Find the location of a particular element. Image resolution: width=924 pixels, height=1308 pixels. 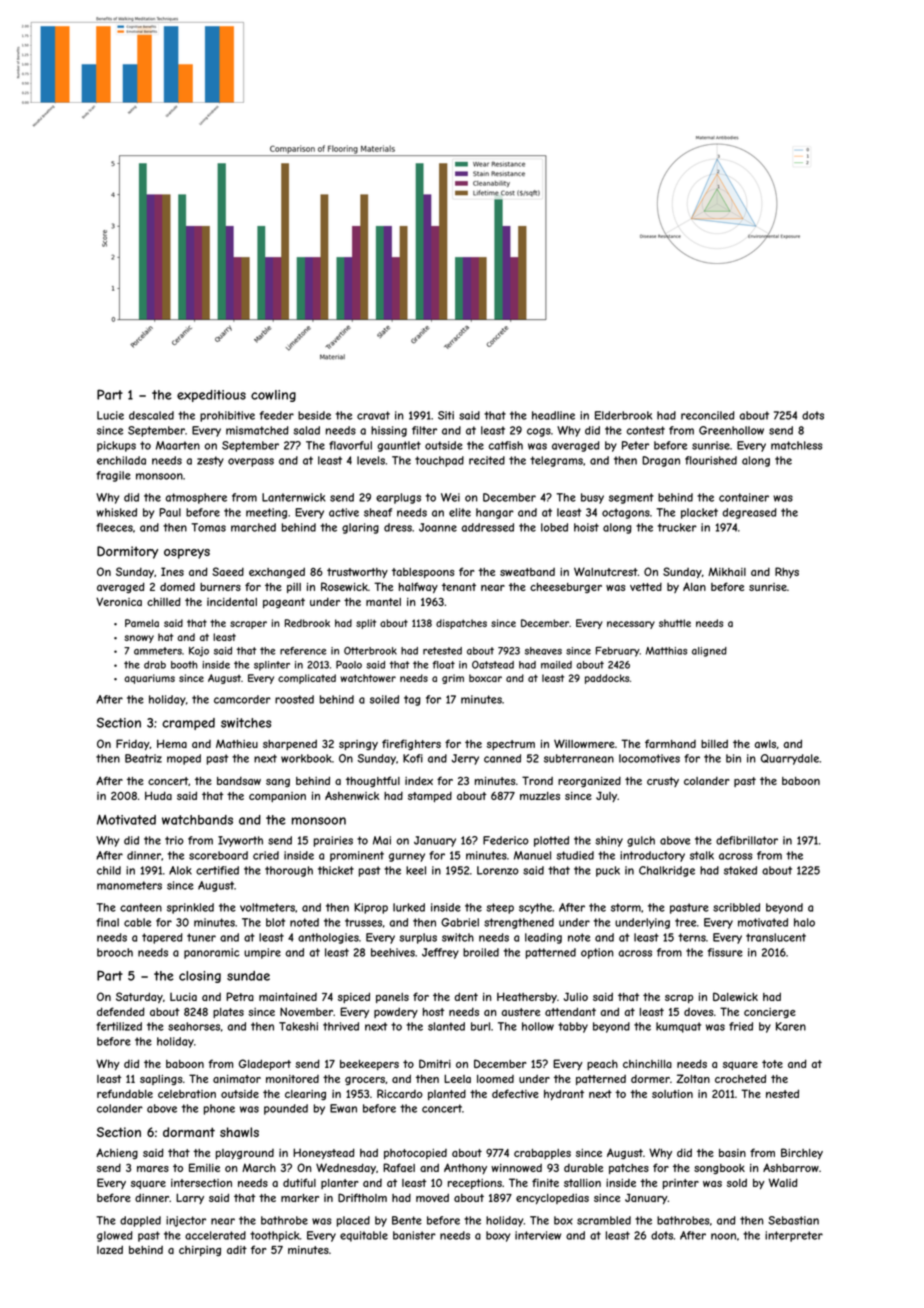

reconciled is located at coordinates (708, 415).
